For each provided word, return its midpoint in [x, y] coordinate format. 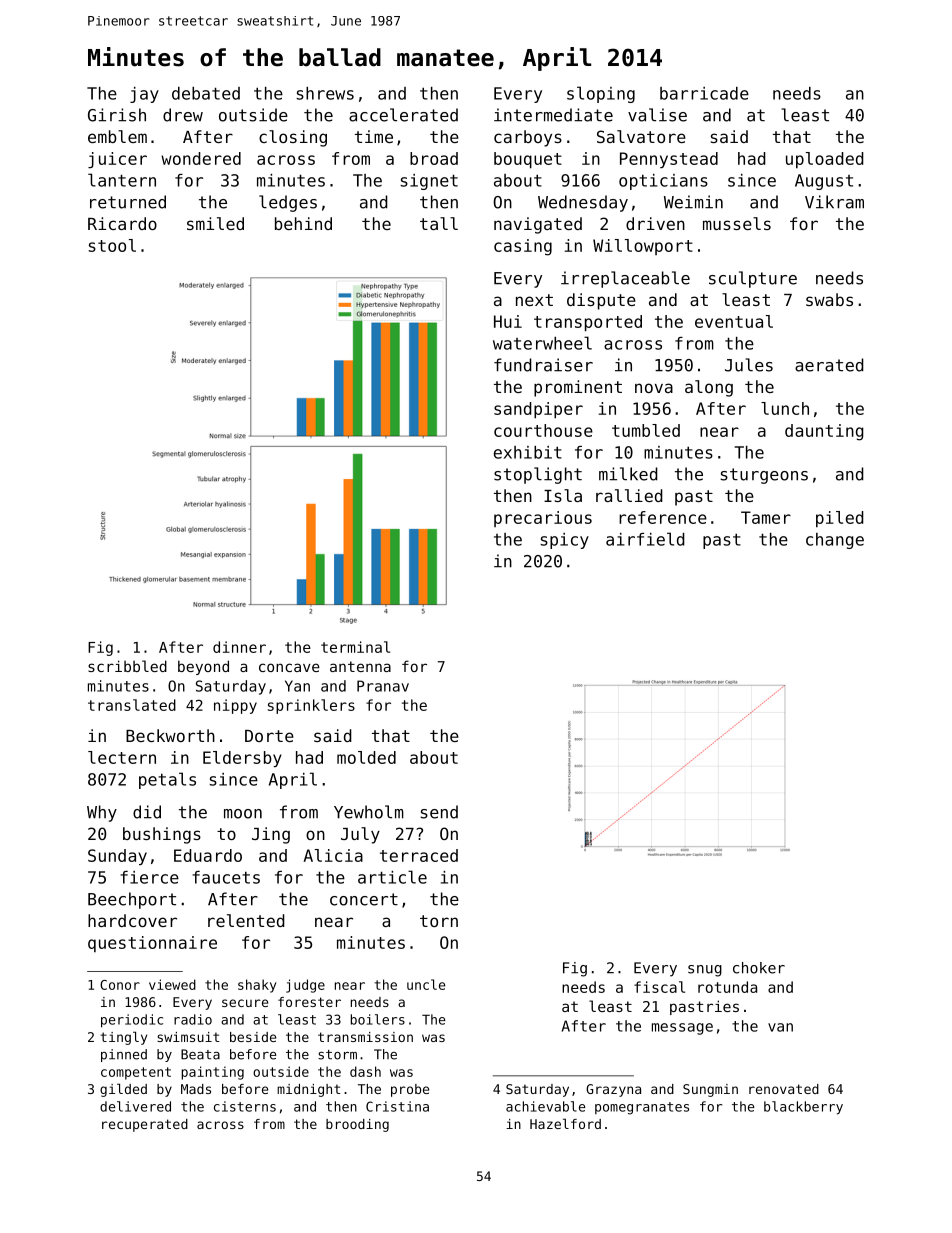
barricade [704, 93]
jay [144, 95]
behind [303, 223]
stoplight [538, 475]
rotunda [727, 987]
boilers [378, 1019]
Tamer [766, 517]
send [439, 812]
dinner [239, 647]
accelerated [403, 115]
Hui [508, 321]
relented [246, 920]
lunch [785, 408]
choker [759, 968]
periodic [132, 1021]
